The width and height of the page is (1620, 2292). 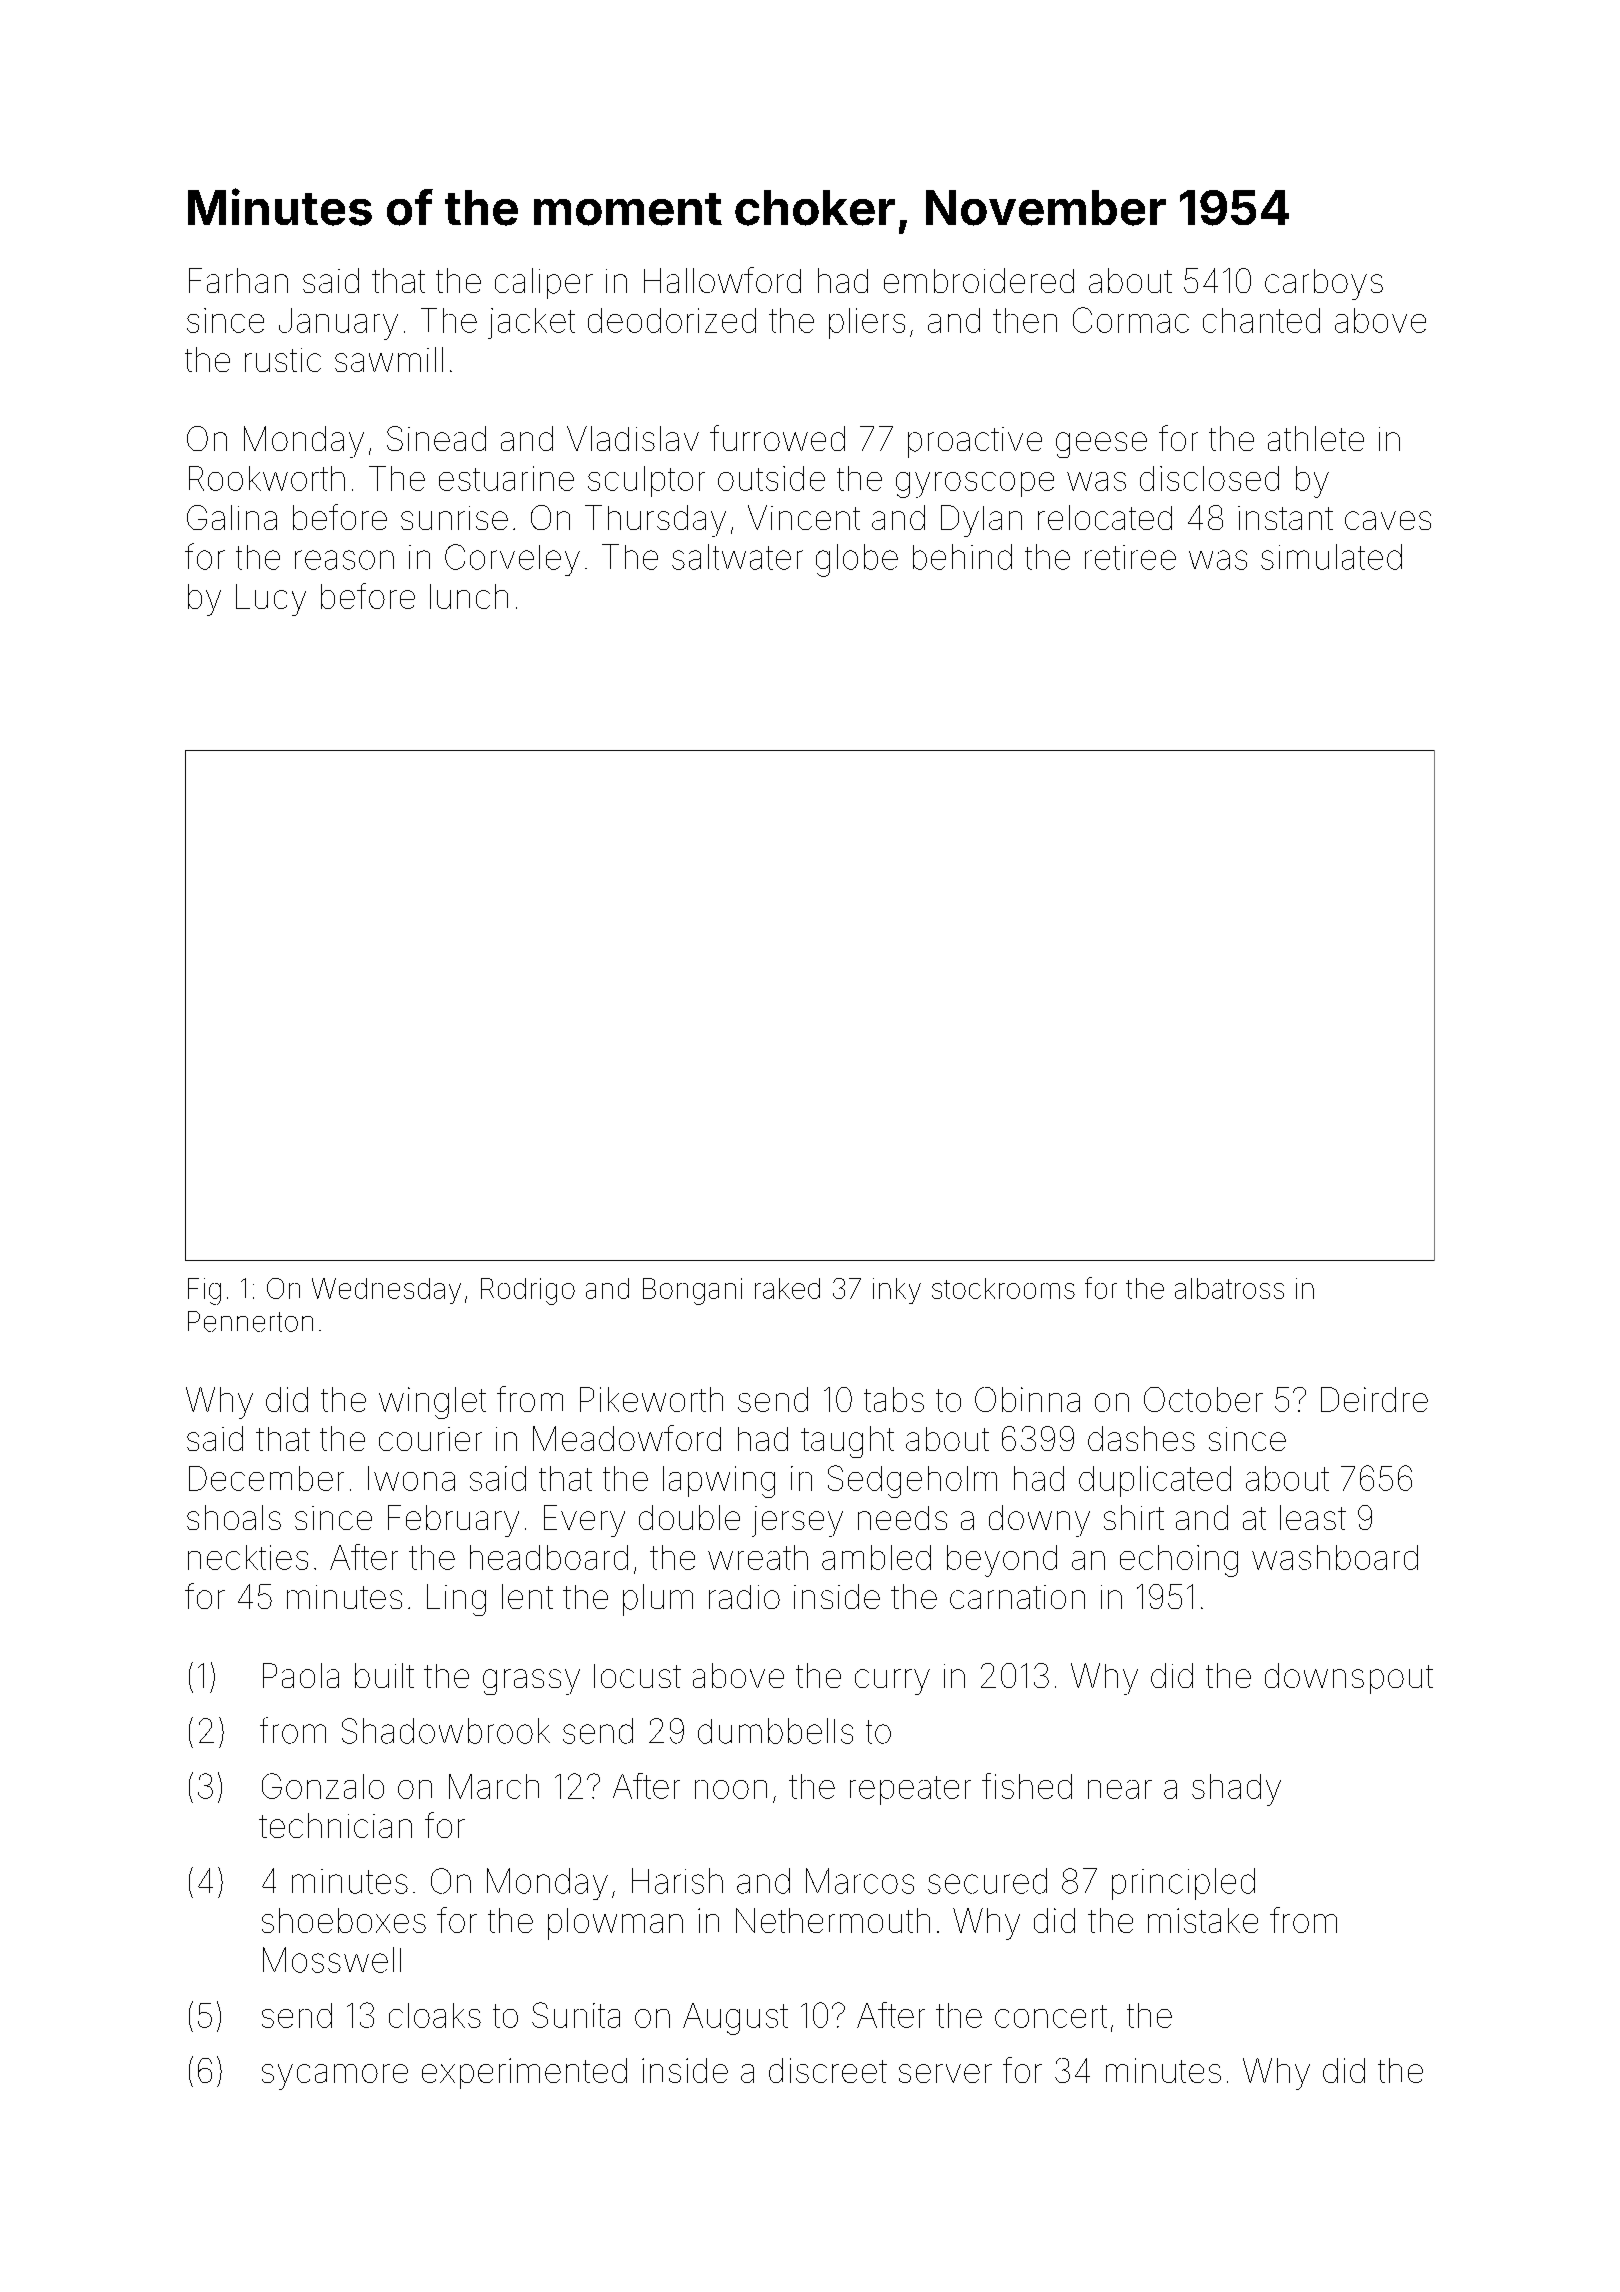 What do you see at coordinates (528, 1291) in the page?
I see `Rodrigo` at bounding box center [528, 1291].
